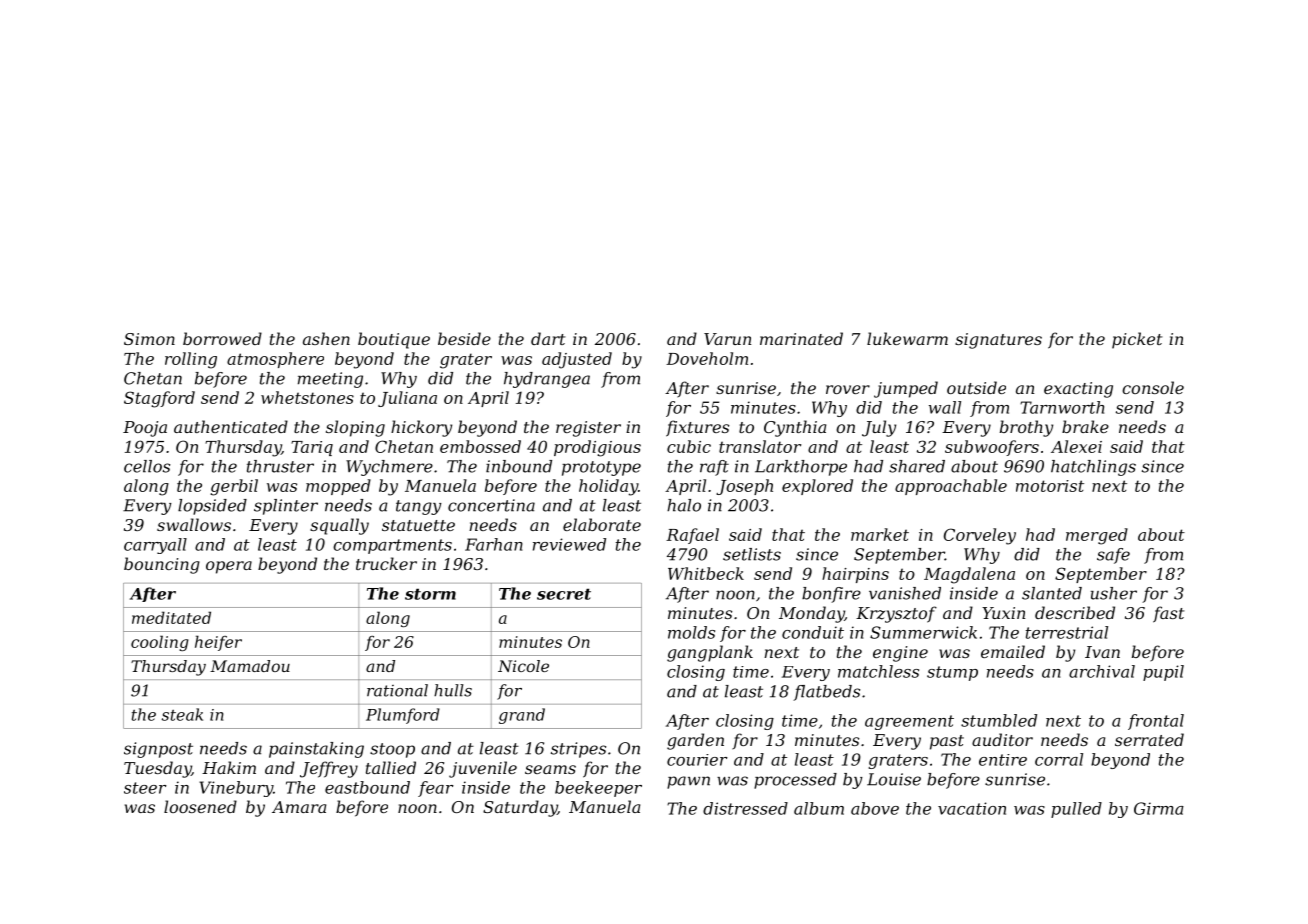  What do you see at coordinates (1149, 739) in the page?
I see `serrated` at bounding box center [1149, 739].
